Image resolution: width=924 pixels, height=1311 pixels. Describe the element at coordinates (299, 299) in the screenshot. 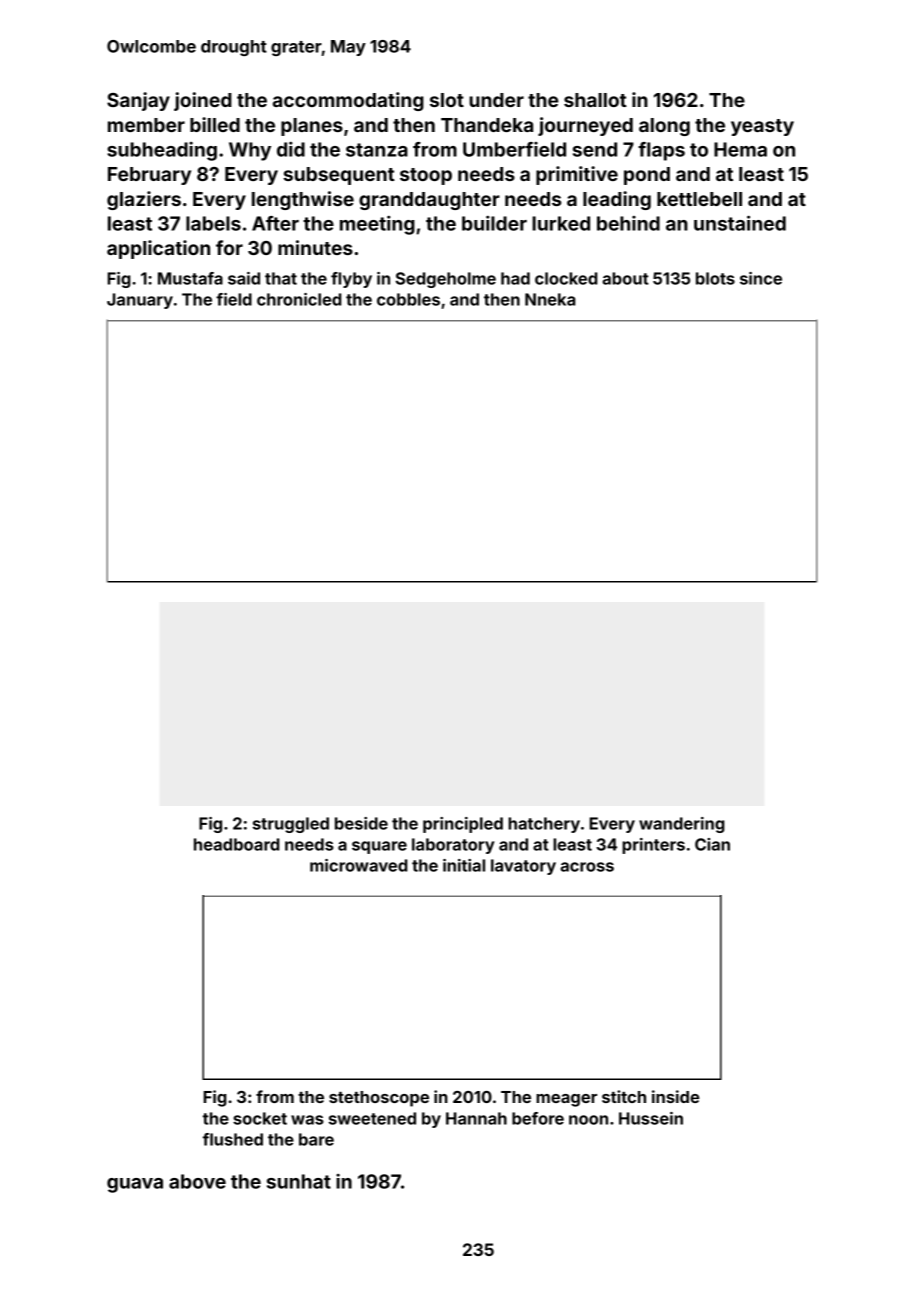

I see `chronicled` at that location.
